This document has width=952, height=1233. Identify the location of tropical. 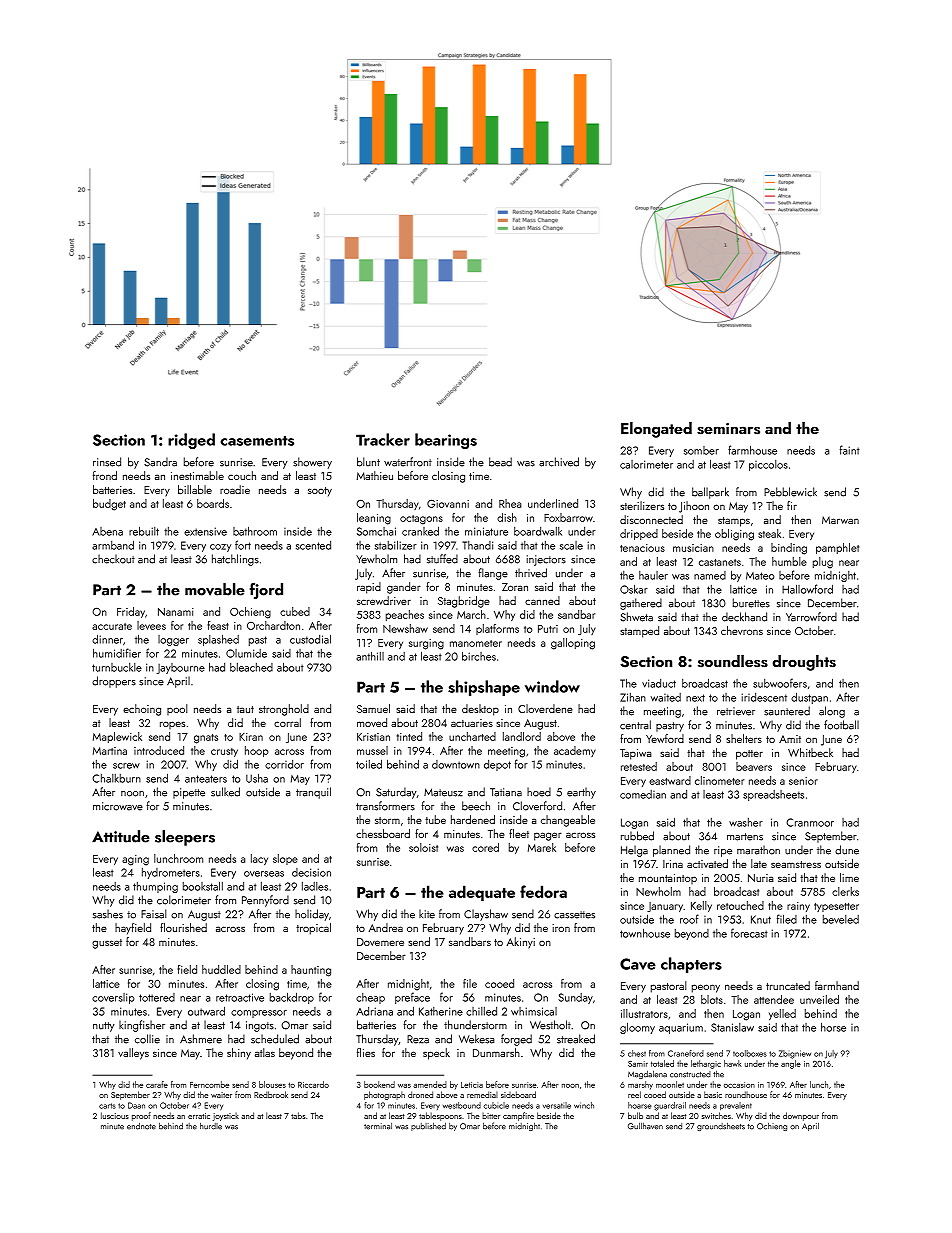
(313, 929).
